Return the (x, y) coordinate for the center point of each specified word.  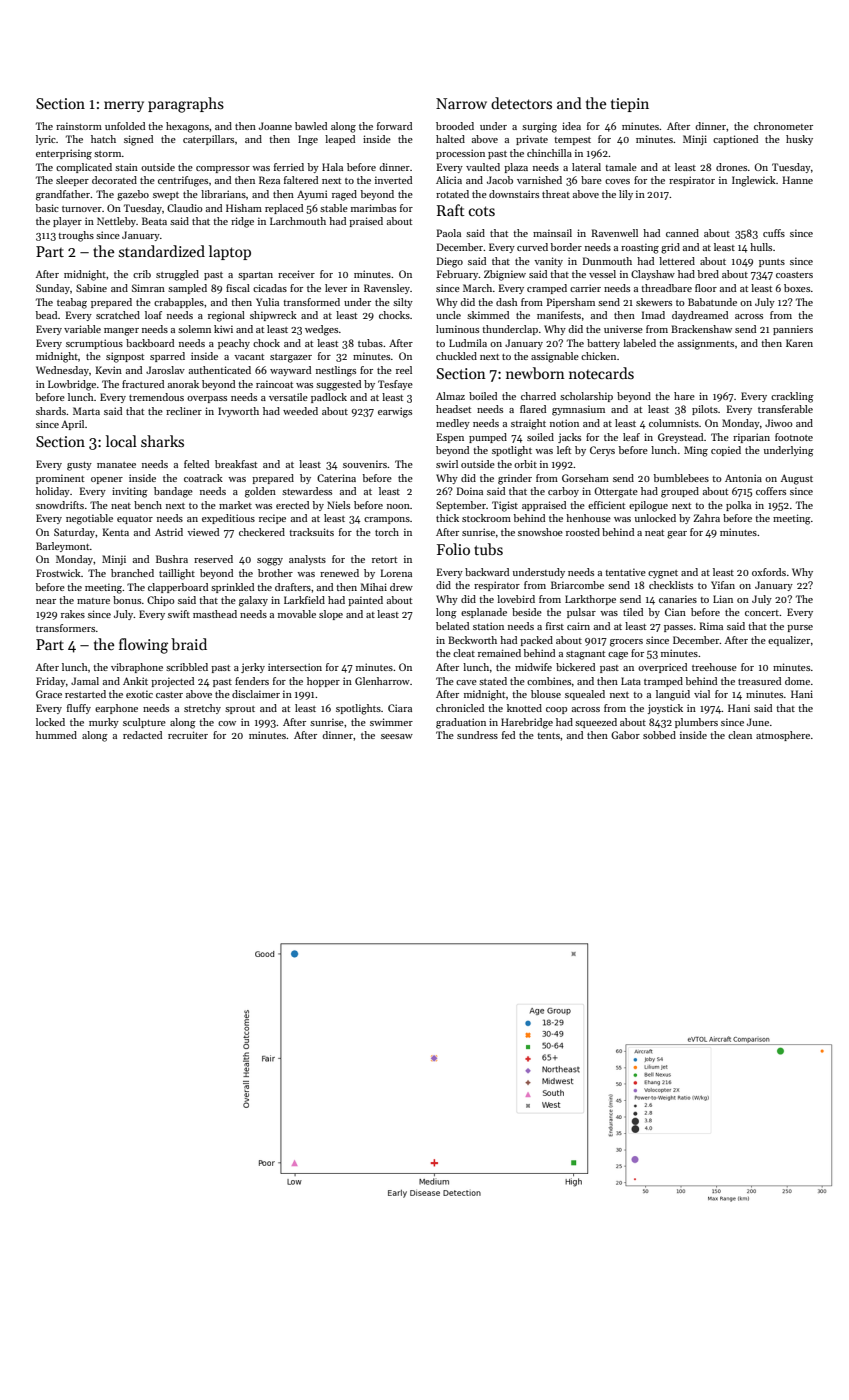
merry (124, 106)
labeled (639, 343)
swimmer (391, 722)
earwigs (395, 412)
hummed (56, 735)
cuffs (774, 233)
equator (135, 520)
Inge (308, 140)
